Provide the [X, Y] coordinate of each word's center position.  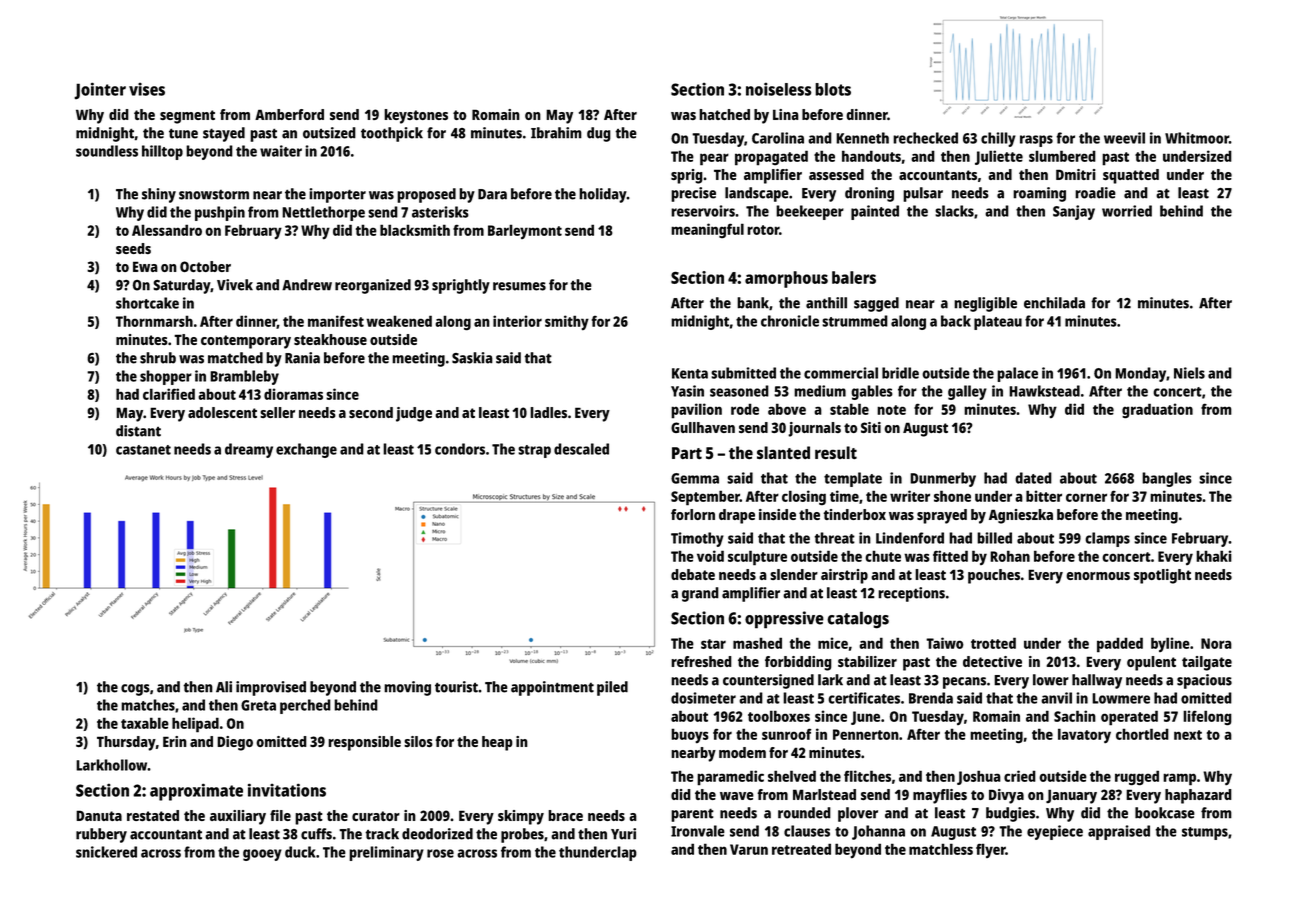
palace [1017, 374]
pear [714, 159]
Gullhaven [703, 427]
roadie [1095, 193]
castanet [143, 450]
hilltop [162, 152]
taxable [145, 723]
